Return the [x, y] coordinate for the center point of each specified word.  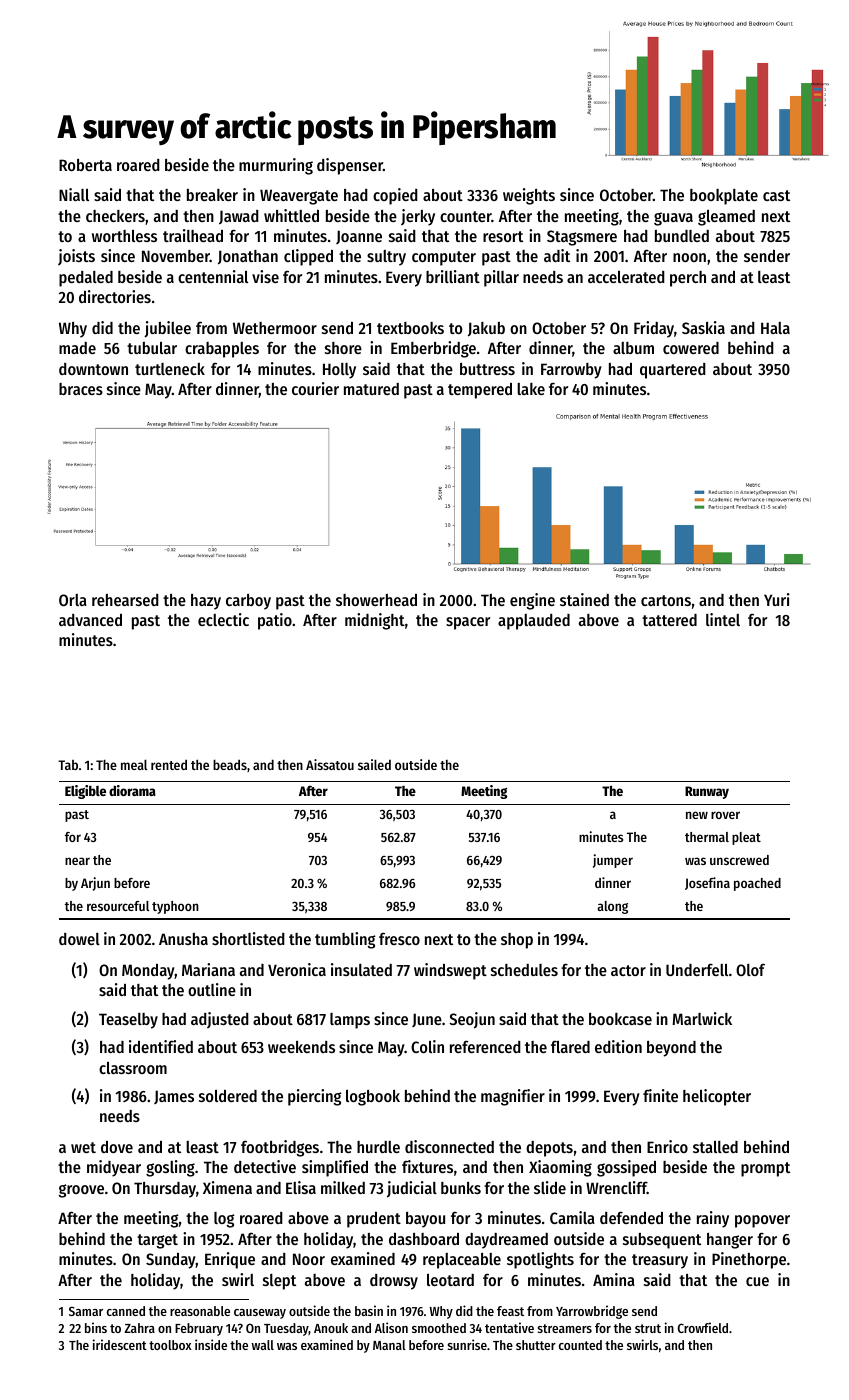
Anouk [331, 1328]
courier [315, 388]
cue [757, 1281]
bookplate [724, 197]
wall [263, 1345]
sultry [386, 258]
